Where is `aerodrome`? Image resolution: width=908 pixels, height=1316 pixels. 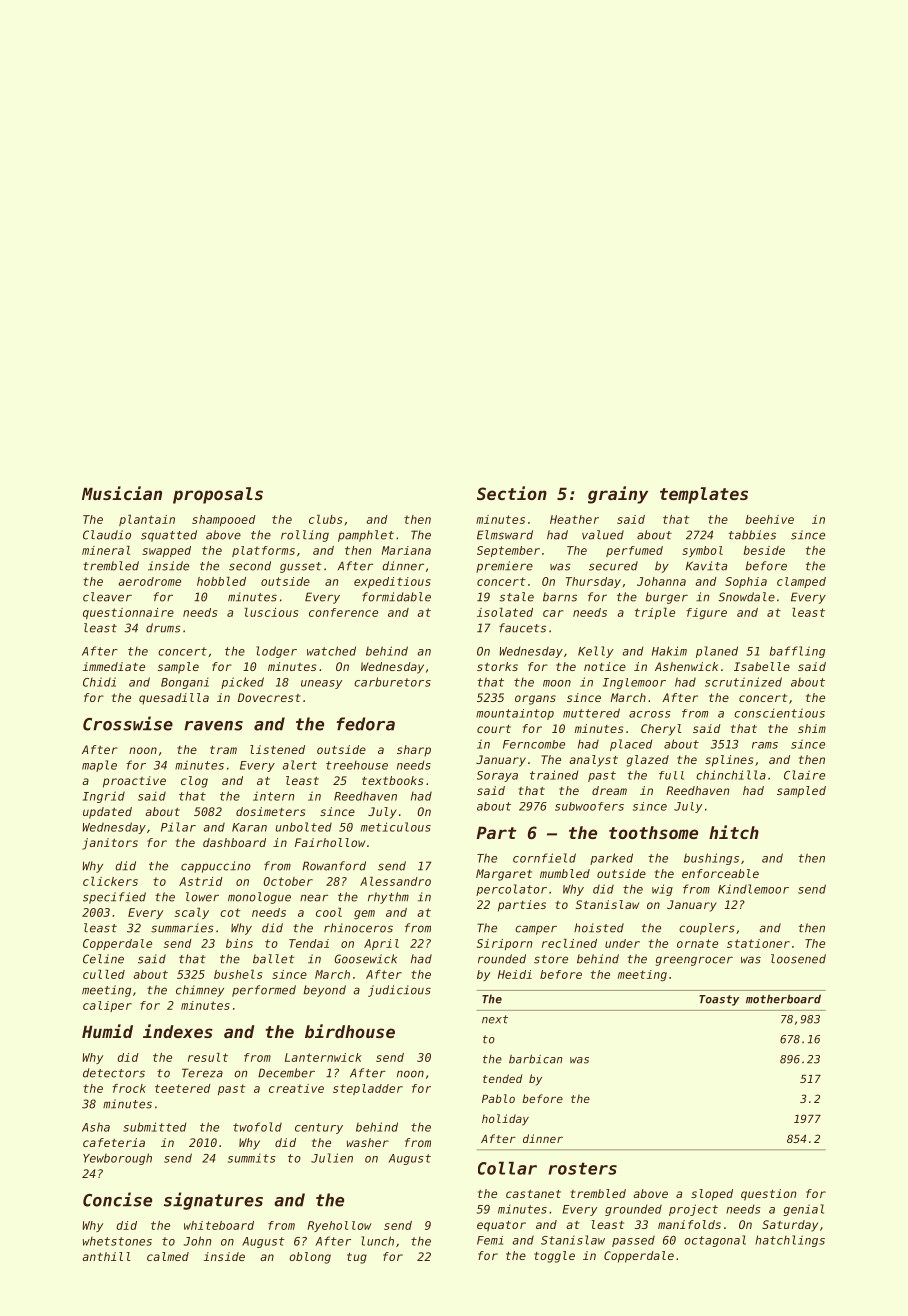
aerodrome is located at coordinates (149, 581).
